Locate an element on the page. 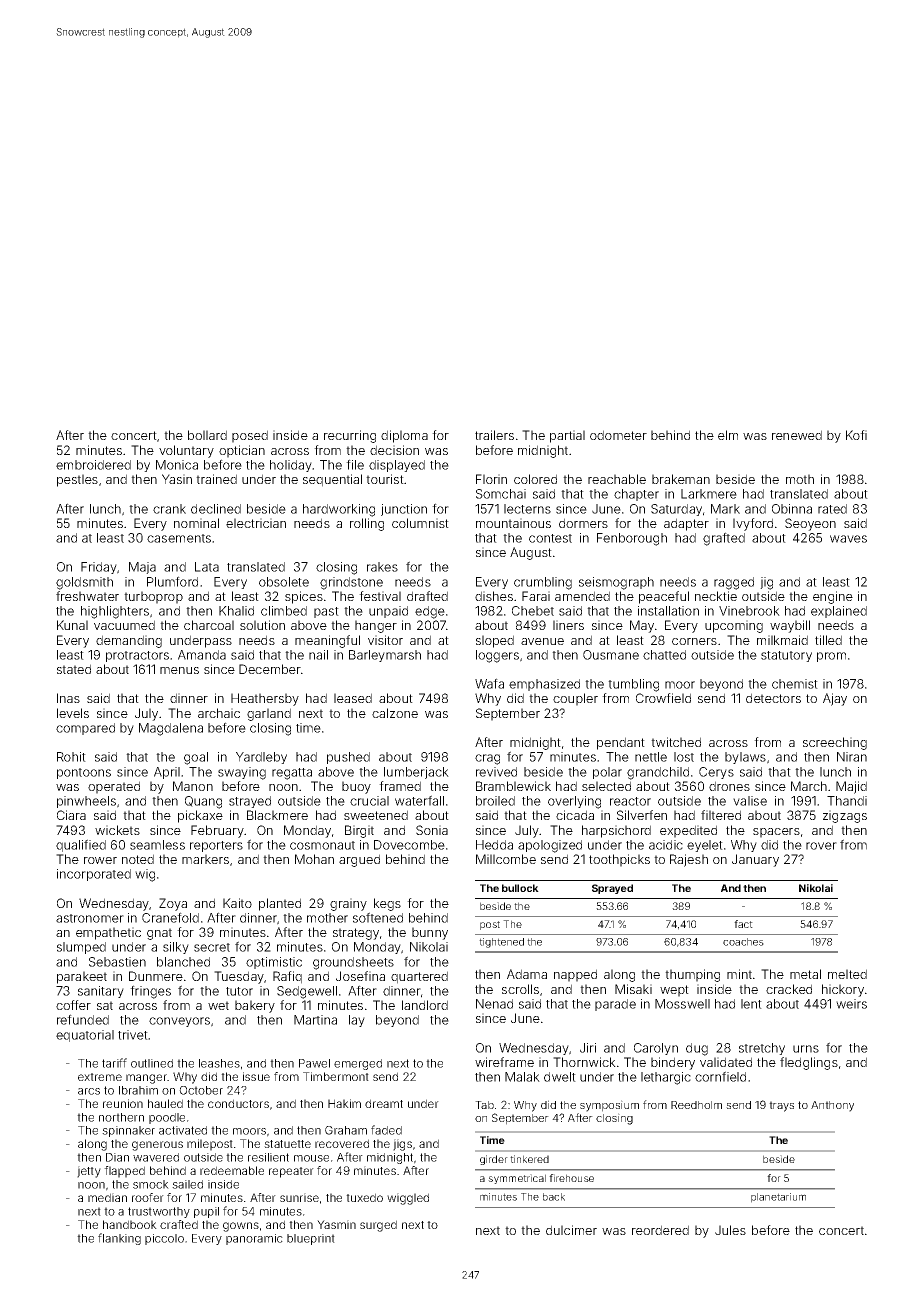 This page has width=924, height=1308. adapter is located at coordinates (686, 524).
